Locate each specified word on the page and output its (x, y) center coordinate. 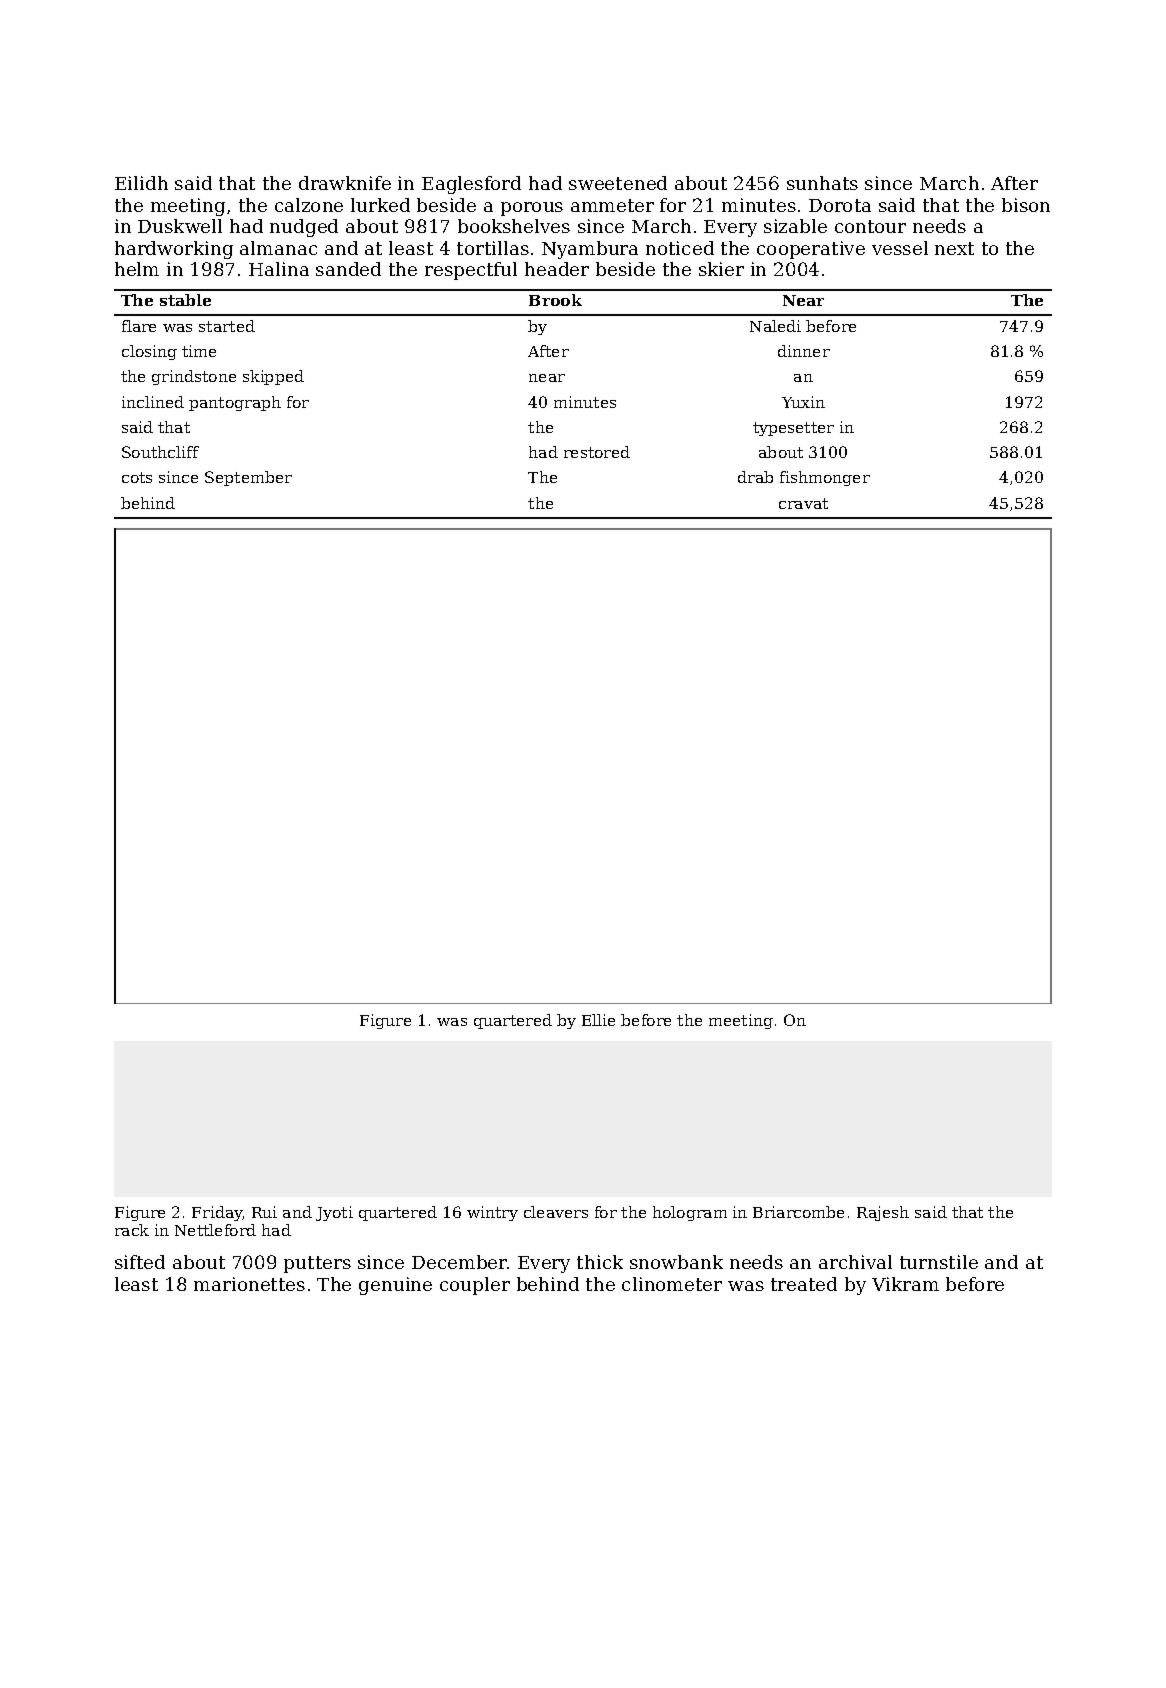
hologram (690, 1213)
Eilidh (141, 183)
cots (137, 477)
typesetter (793, 429)
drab (755, 477)
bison (1026, 205)
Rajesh (883, 1213)
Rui (264, 1212)
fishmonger (825, 478)
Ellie (598, 1020)
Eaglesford (471, 185)
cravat (803, 503)
